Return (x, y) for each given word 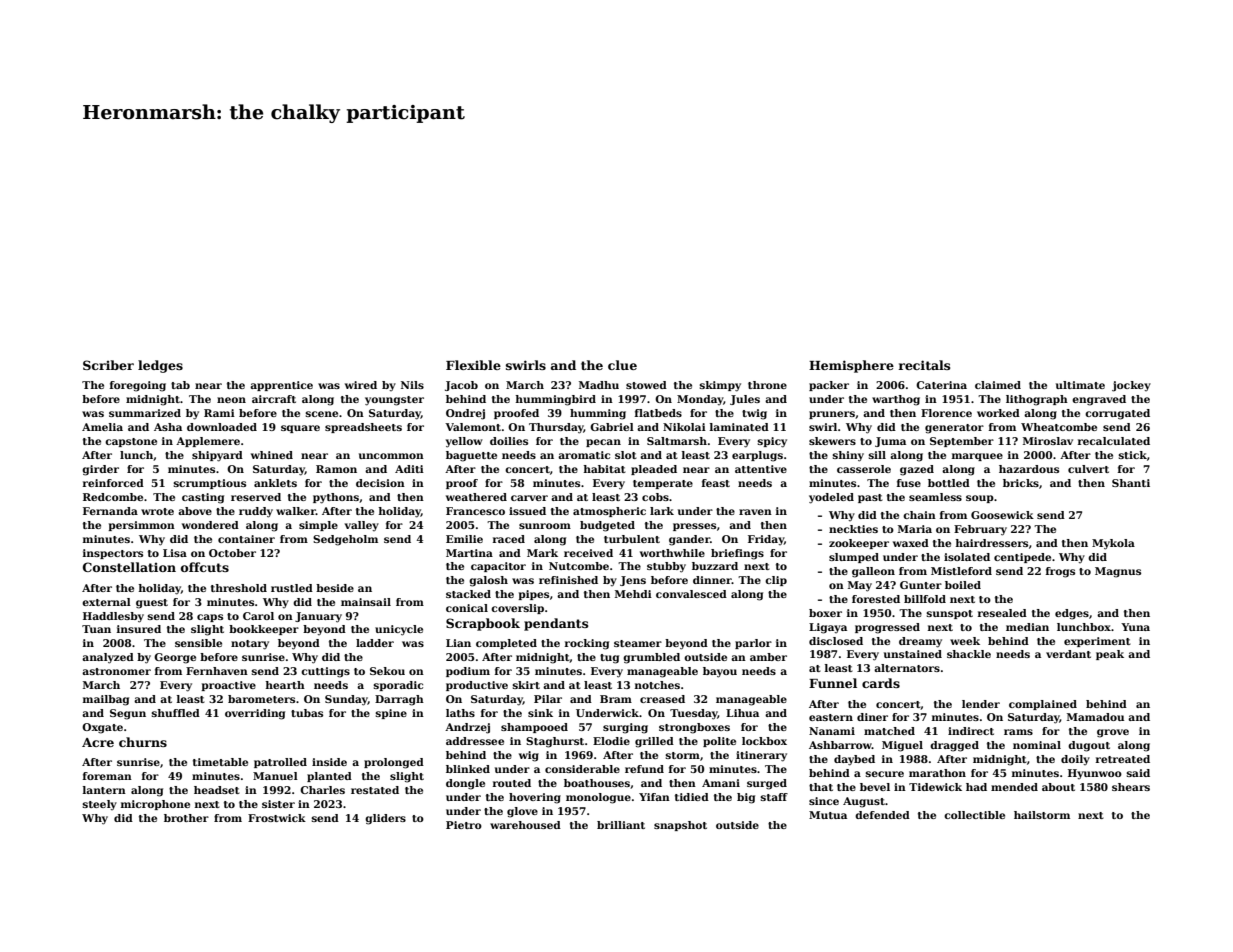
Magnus (1118, 572)
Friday (766, 540)
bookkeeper (264, 630)
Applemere (208, 442)
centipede (1022, 558)
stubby (666, 567)
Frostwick (277, 818)
